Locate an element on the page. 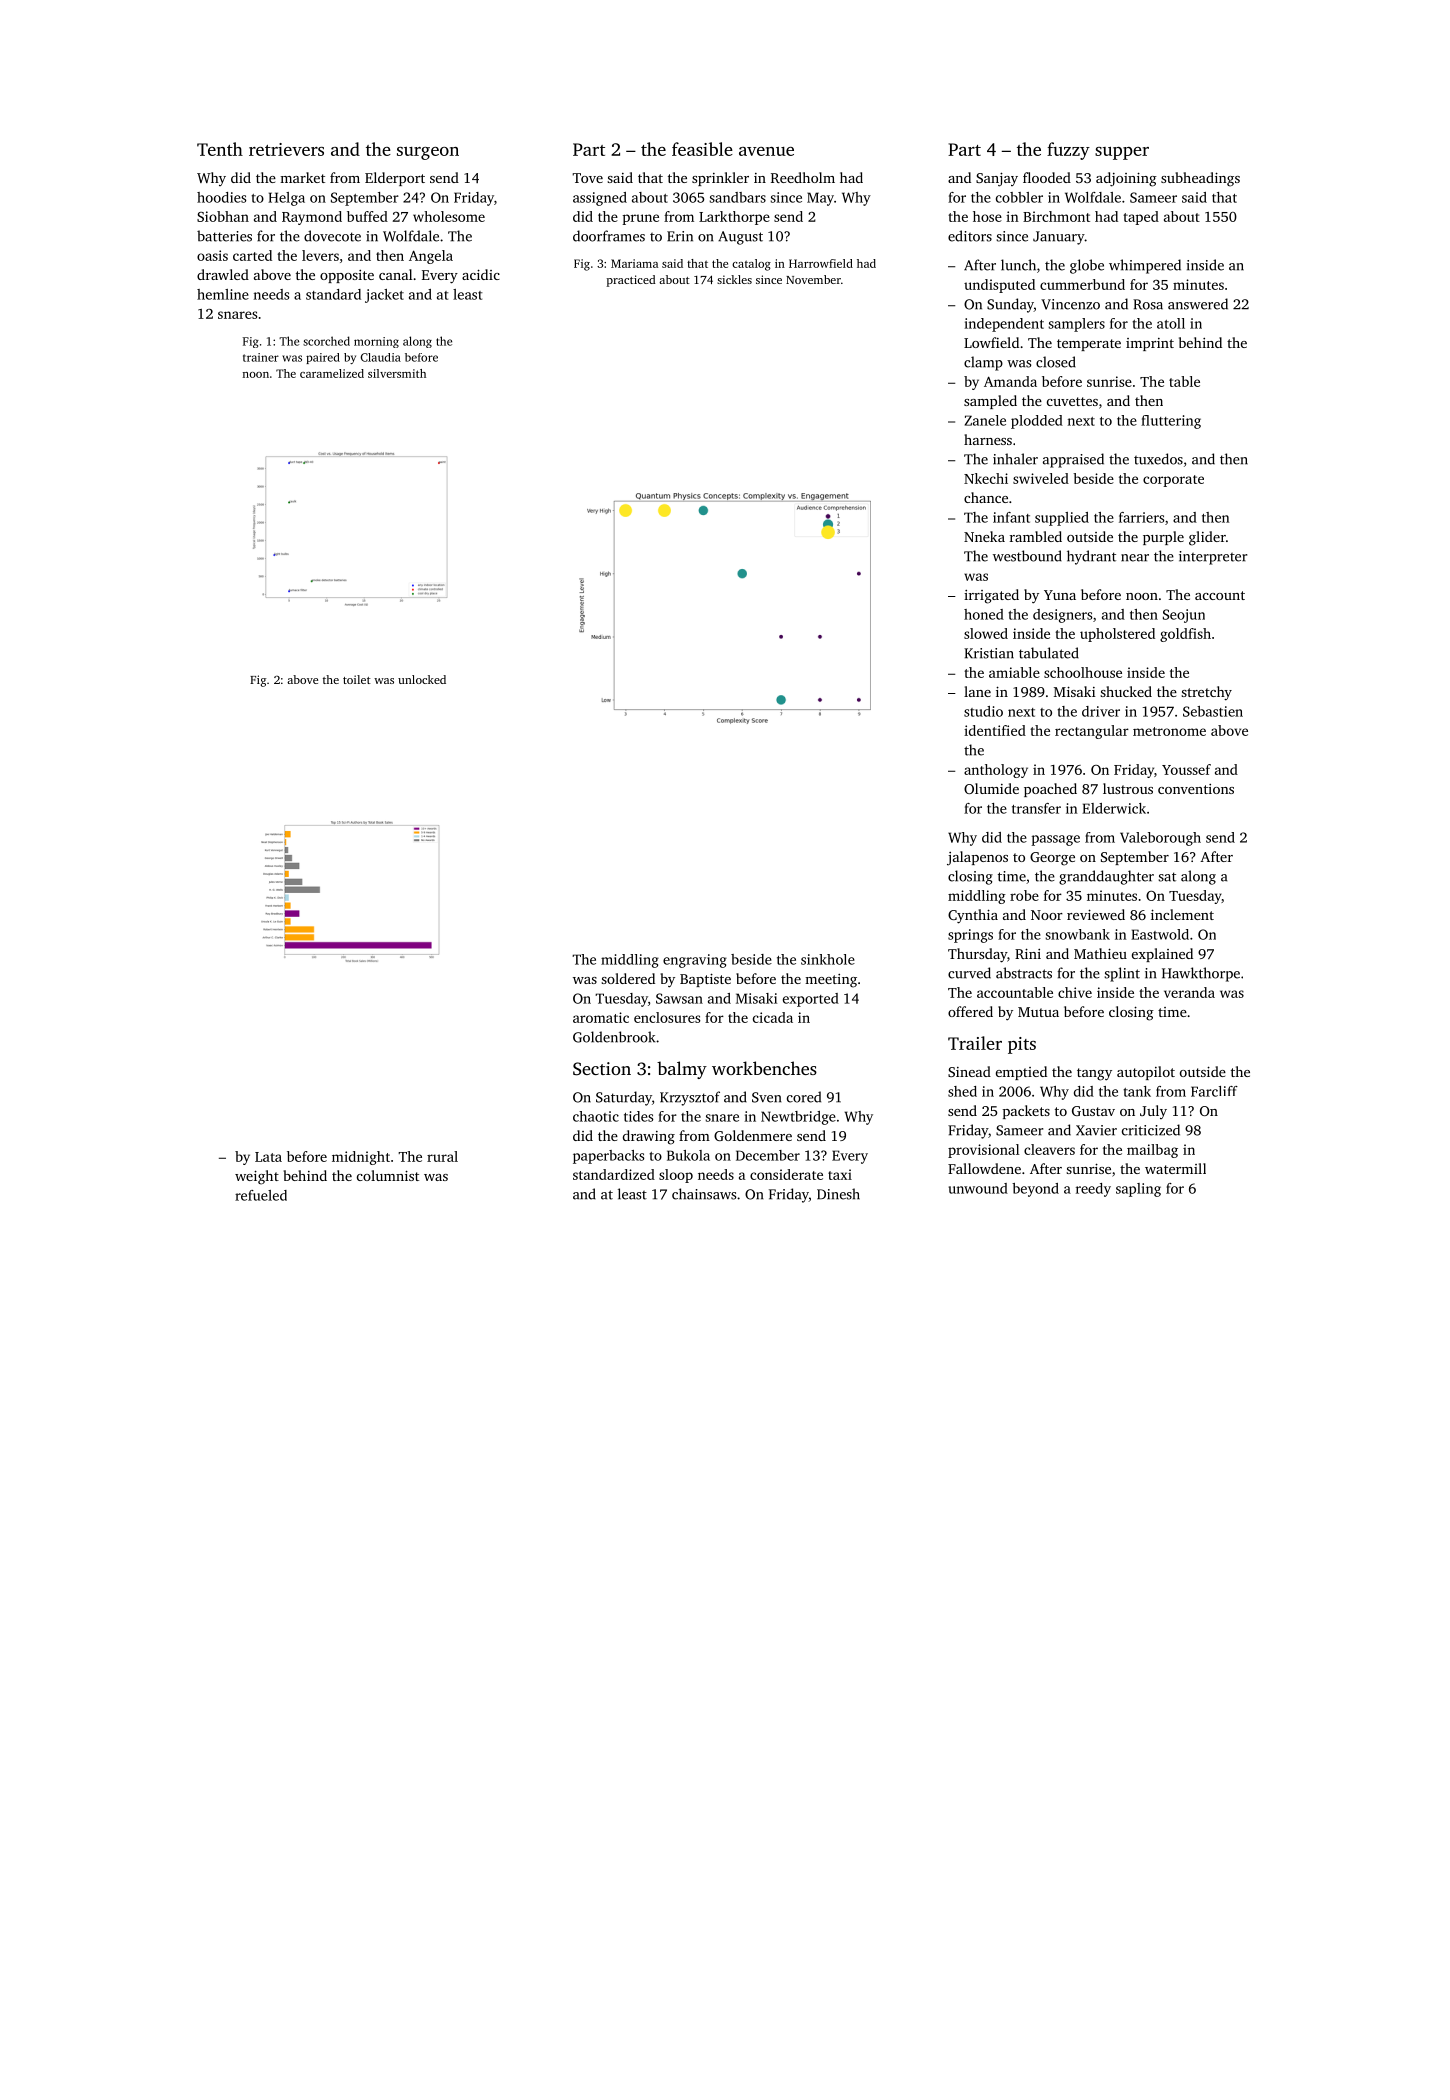 This document has height=2100, width=1450. sapling is located at coordinates (1138, 1190).
